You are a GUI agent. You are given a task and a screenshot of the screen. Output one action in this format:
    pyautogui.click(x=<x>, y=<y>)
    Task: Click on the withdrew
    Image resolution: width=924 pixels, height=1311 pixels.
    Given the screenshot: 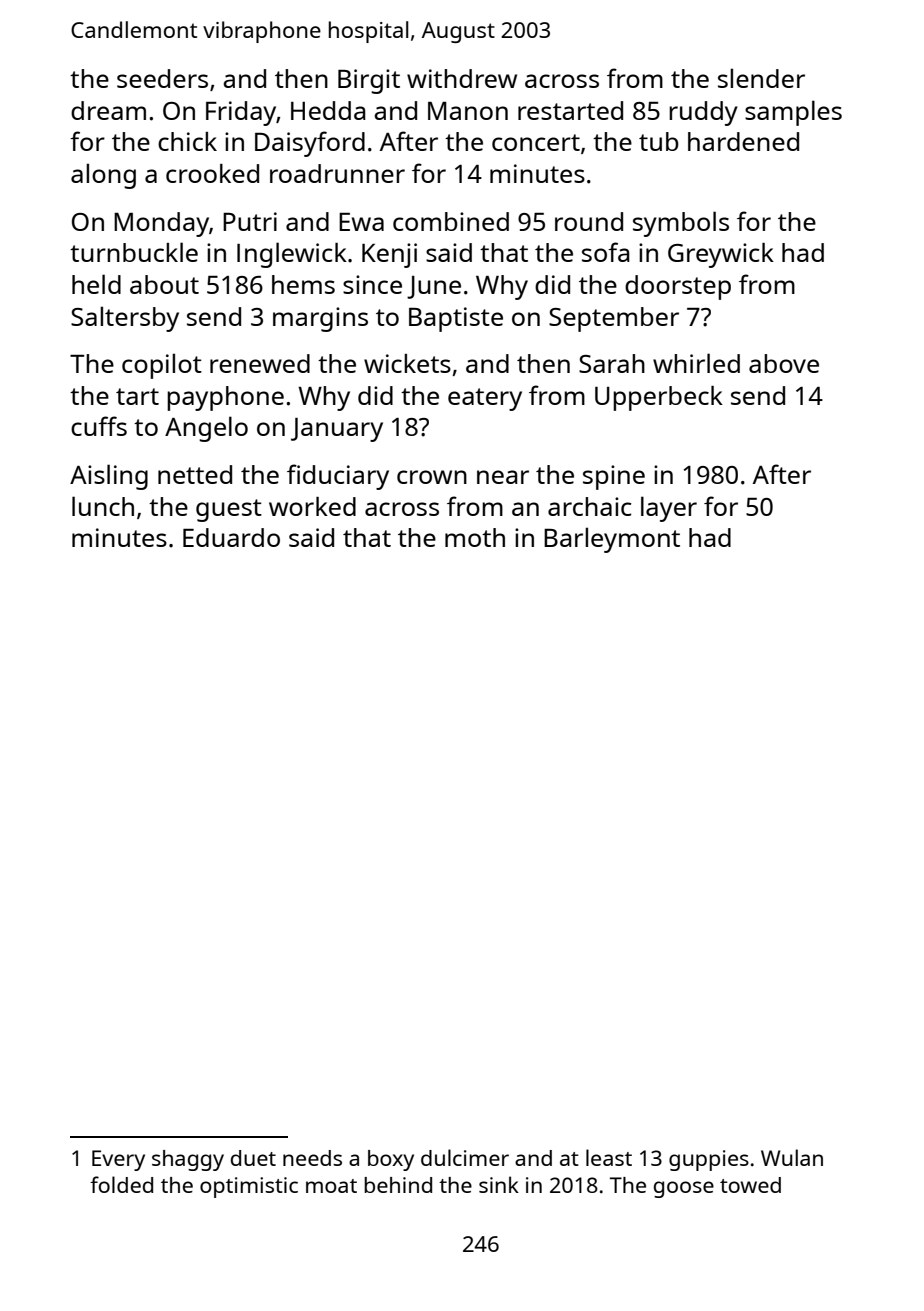 What is the action you would take?
    pyautogui.click(x=462, y=78)
